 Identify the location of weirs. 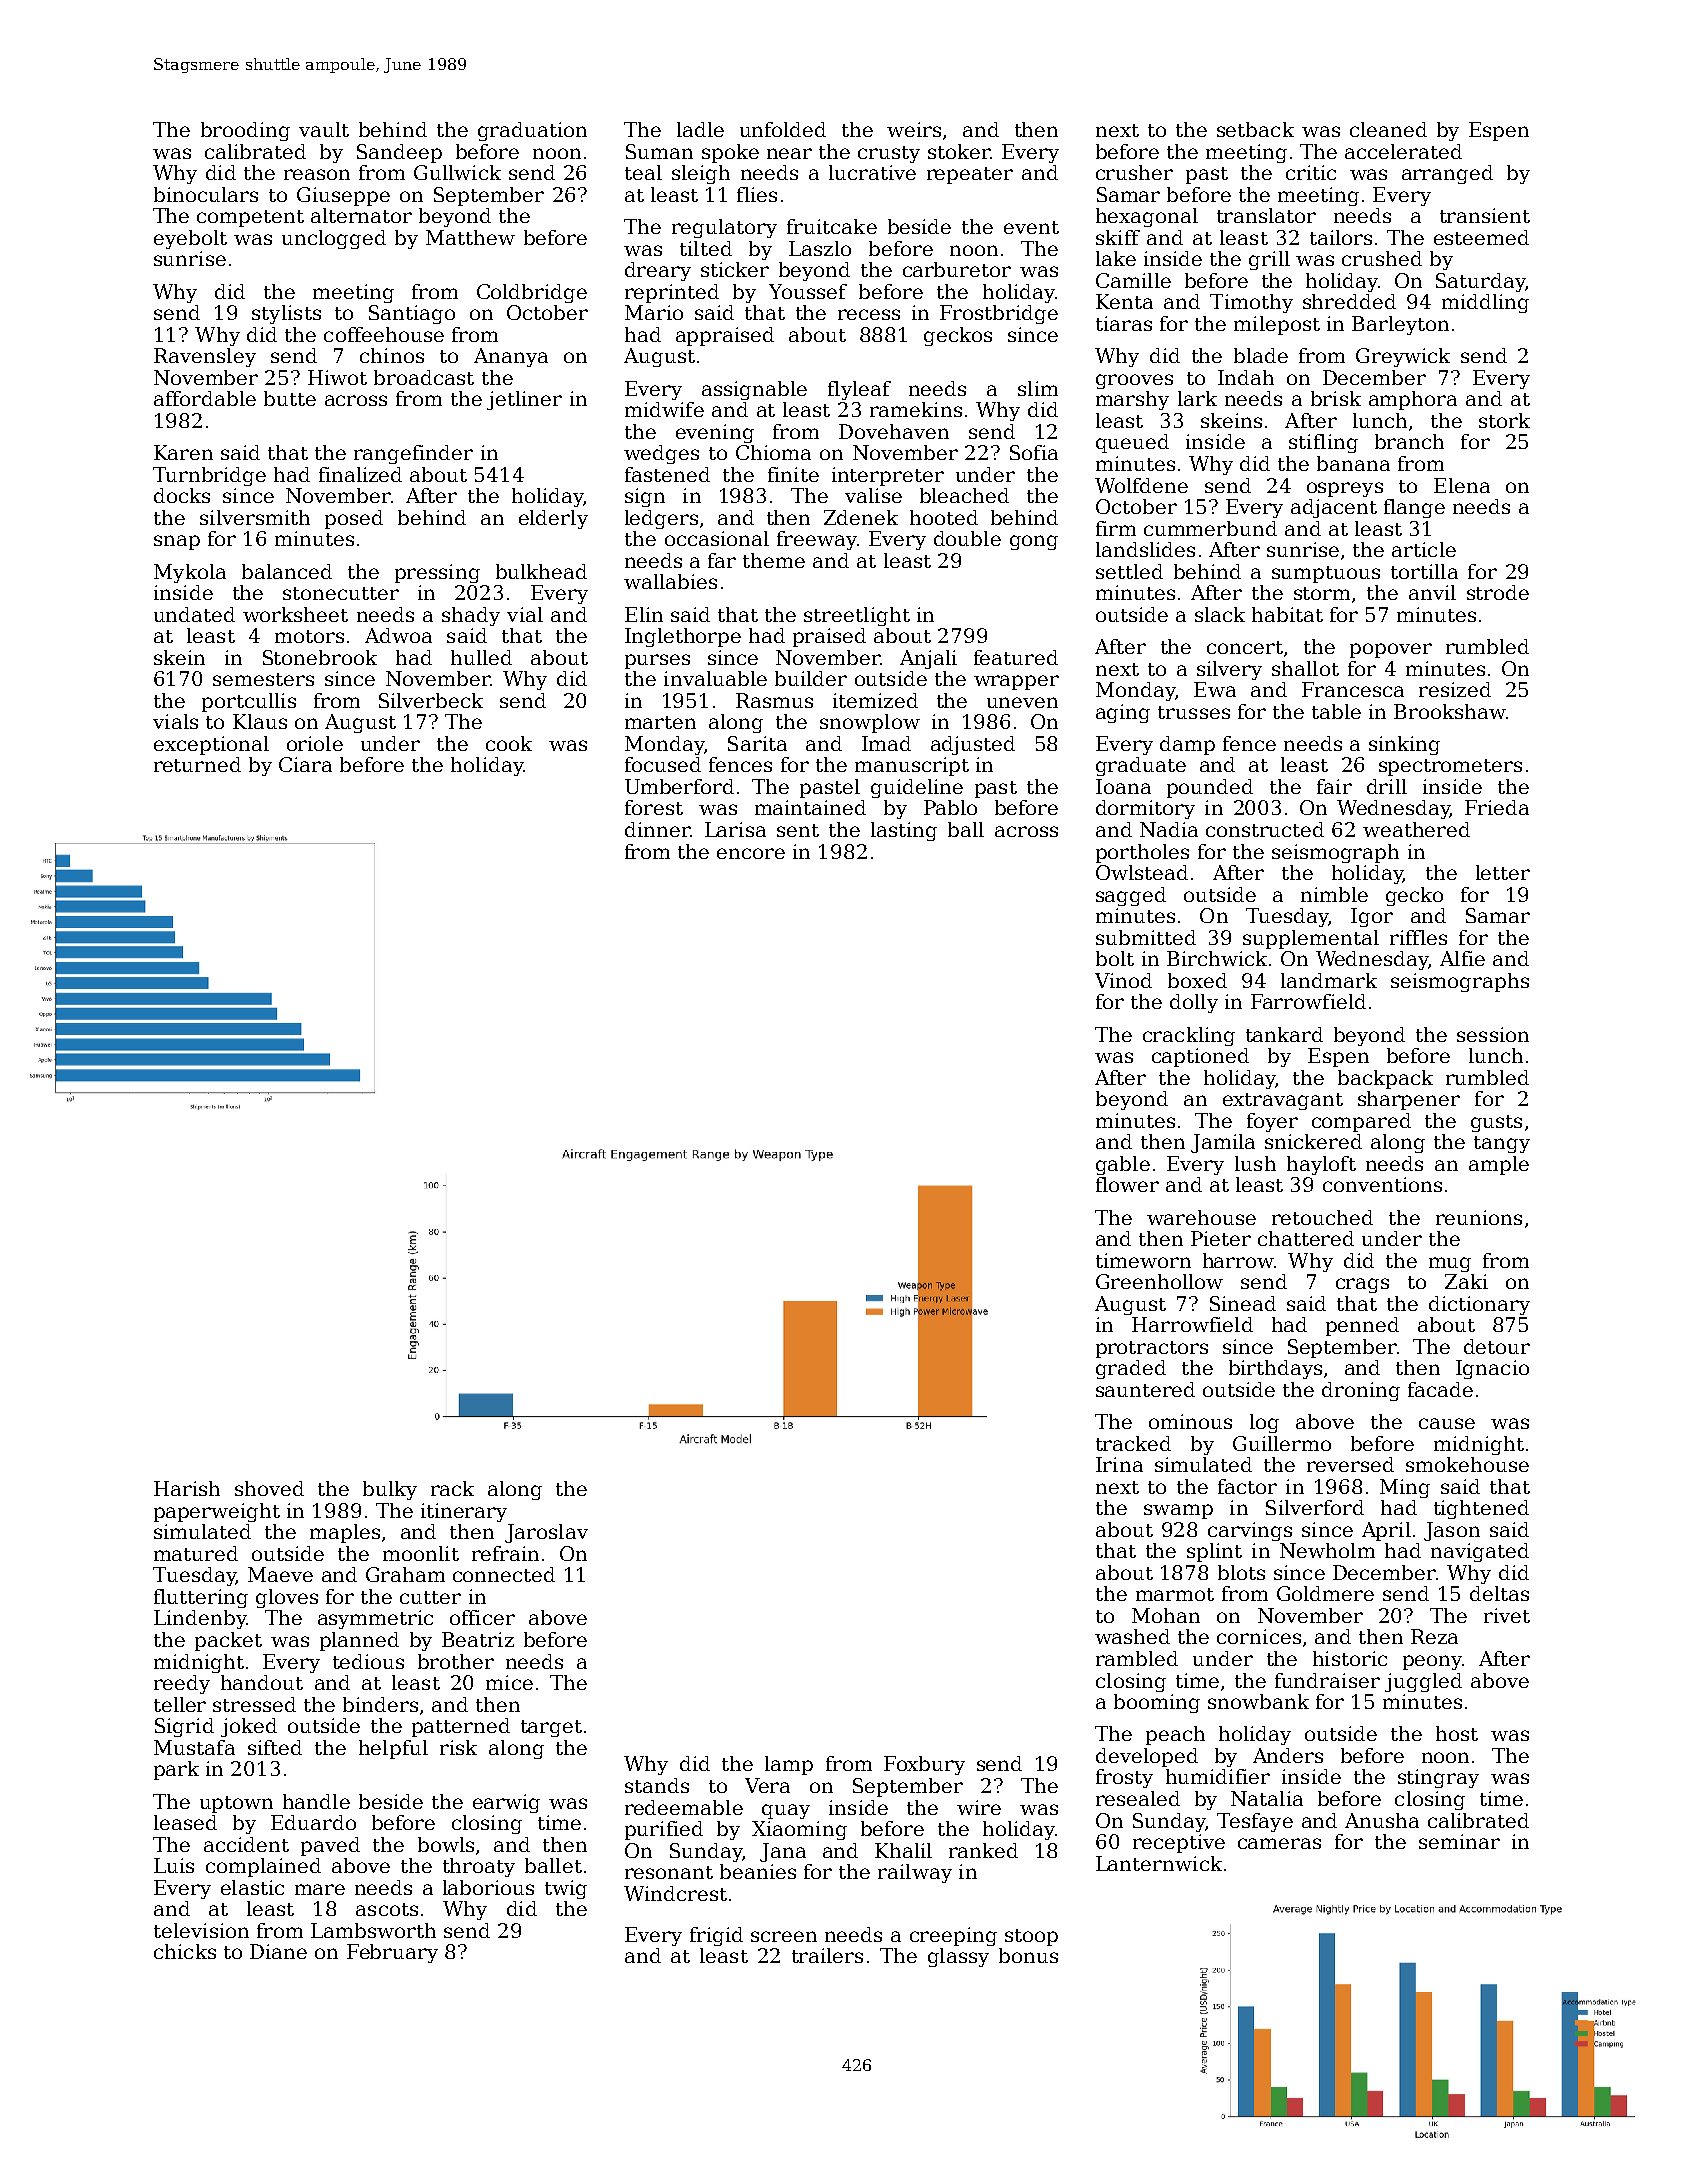
(914, 129).
